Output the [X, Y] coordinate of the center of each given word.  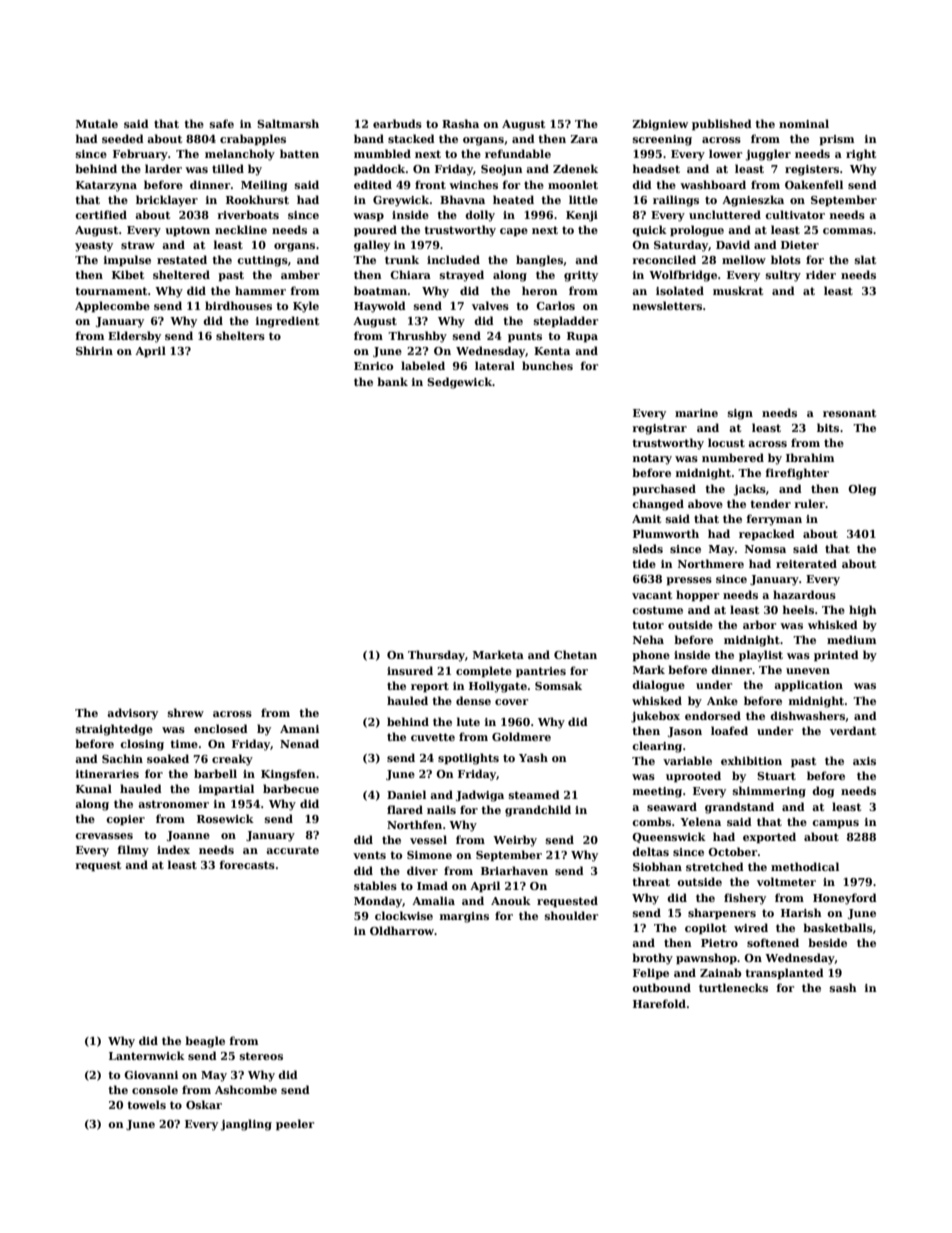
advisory [132, 714]
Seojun [502, 170]
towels [146, 1104]
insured [410, 670]
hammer [260, 290]
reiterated [806, 563]
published [722, 125]
